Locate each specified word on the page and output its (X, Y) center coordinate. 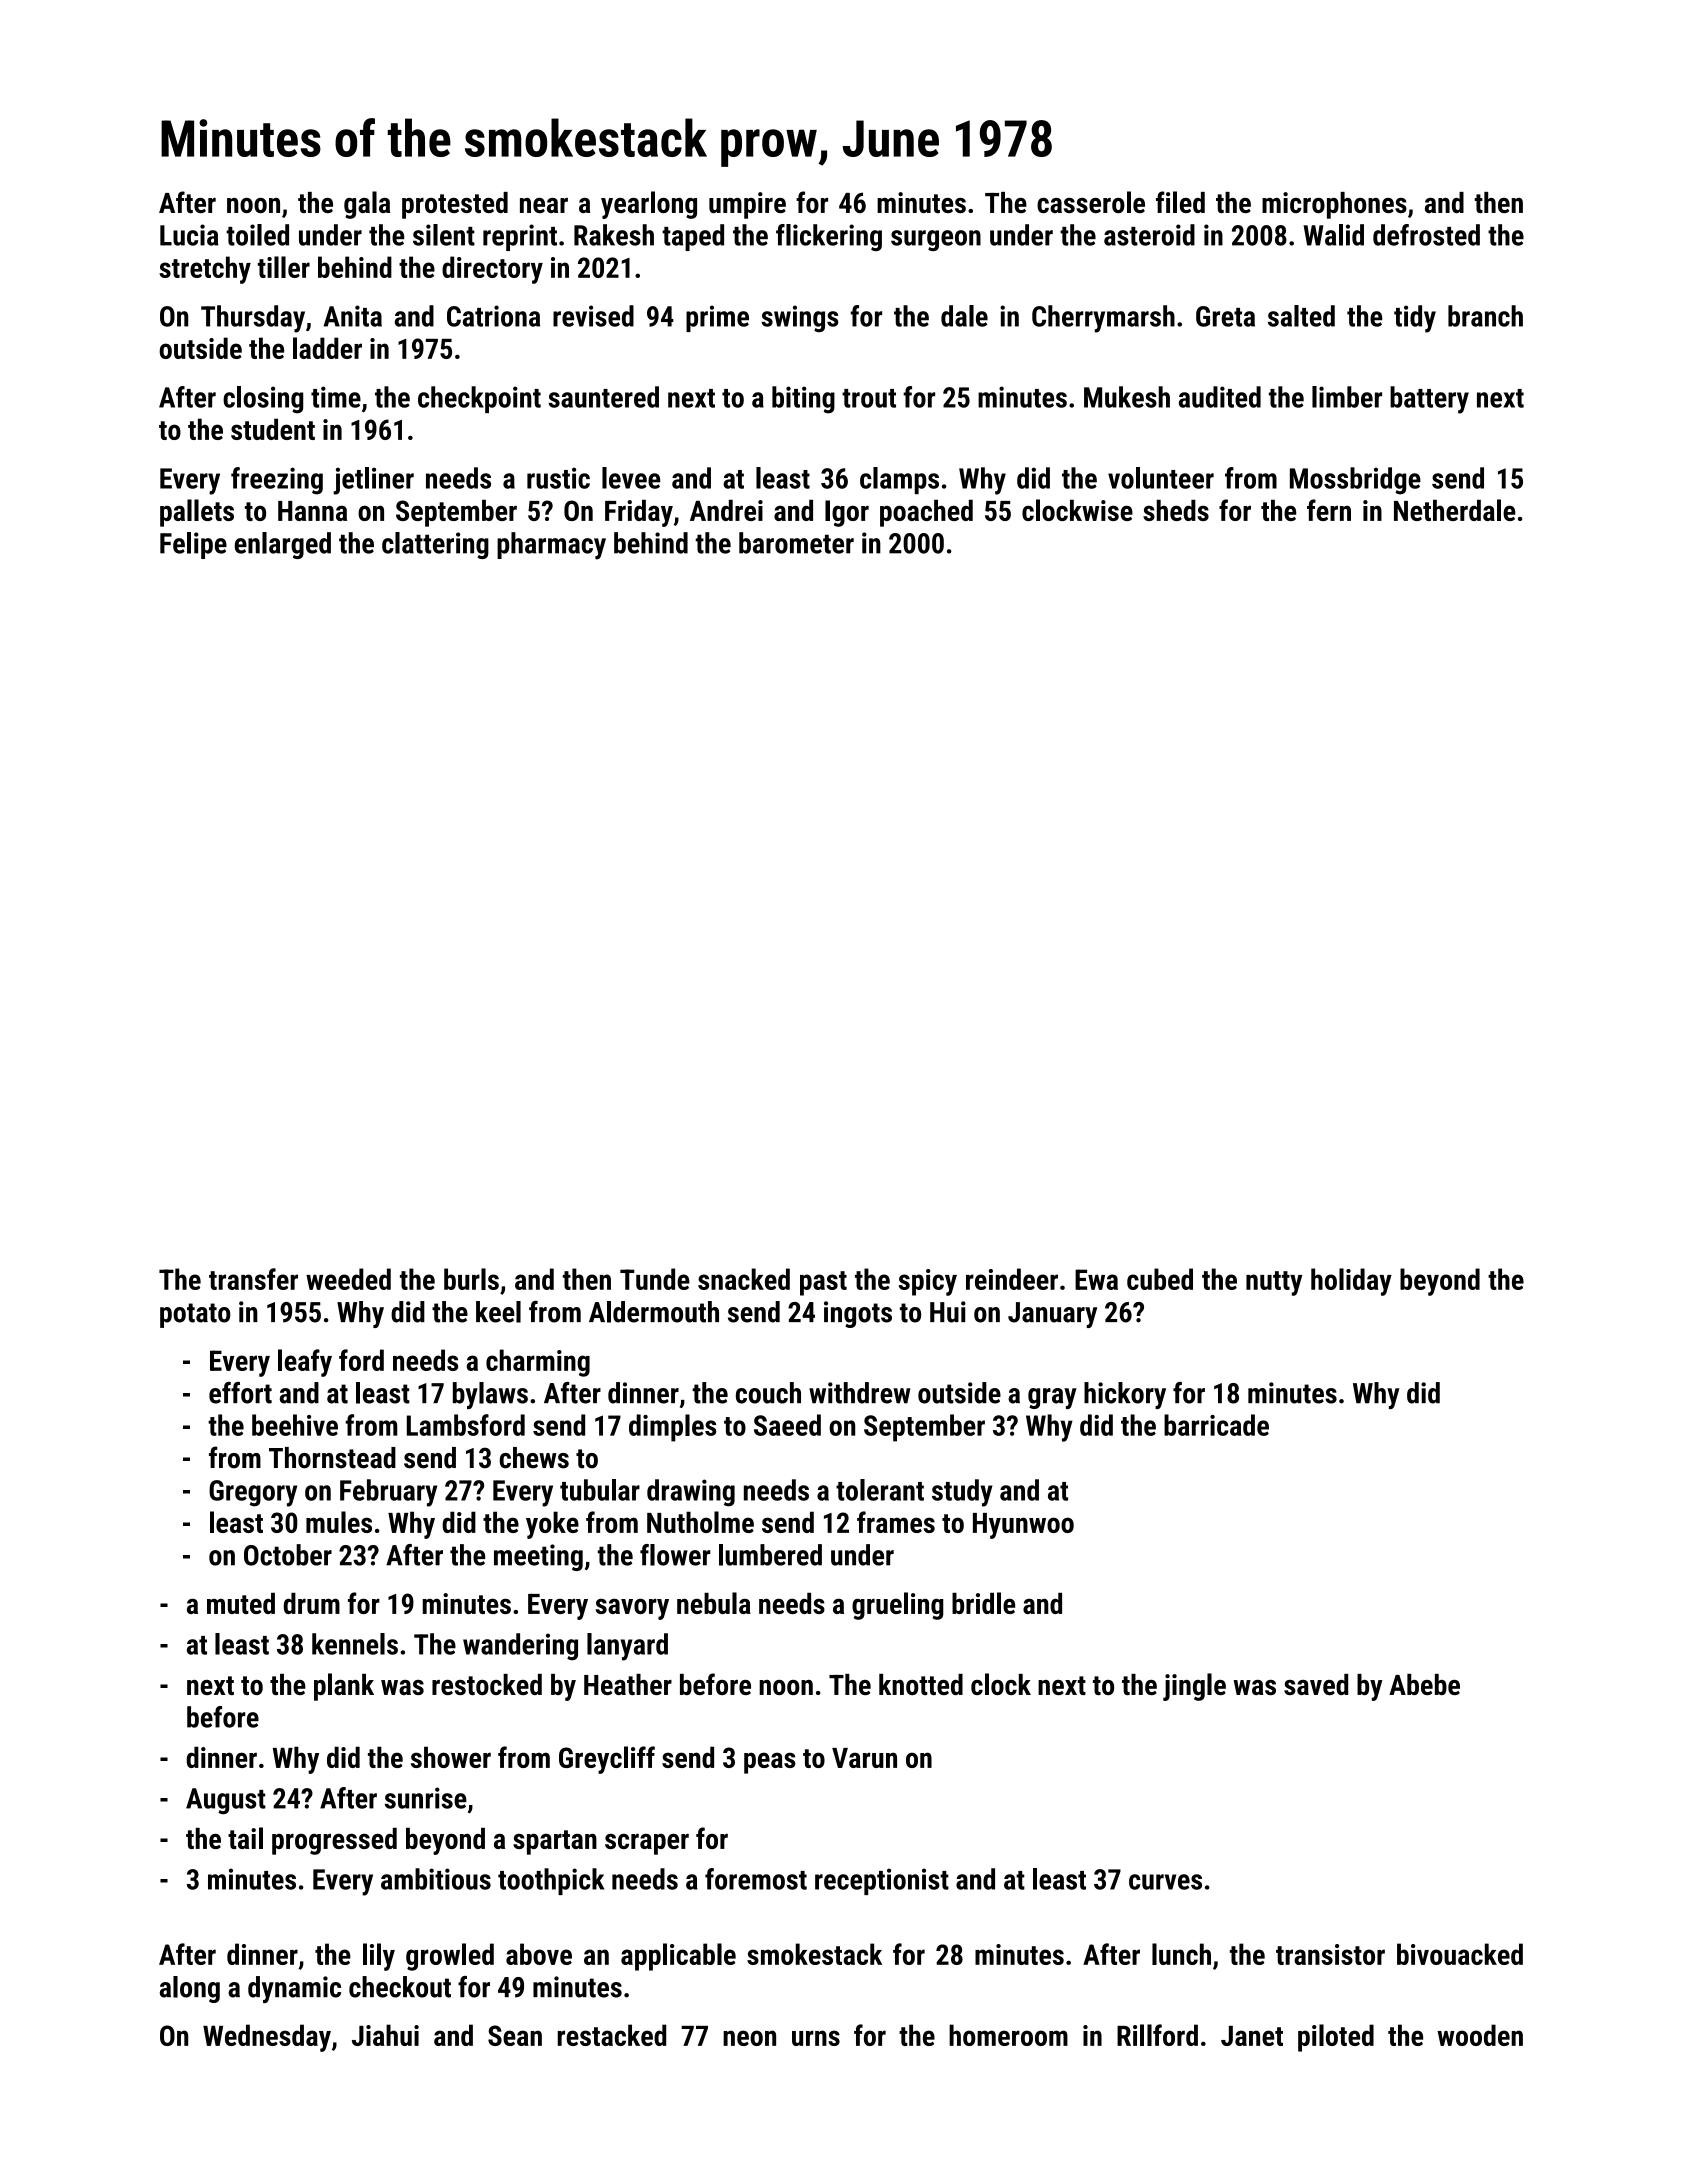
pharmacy (551, 546)
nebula (714, 1603)
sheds (1176, 510)
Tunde (655, 1279)
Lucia (189, 235)
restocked (487, 1684)
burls (471, 1279)
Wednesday (267, 2038)
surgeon (936, 240)
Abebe (1424, 1684)
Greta (1225, 316)
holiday (1351, 1282)
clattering (435, 545)
